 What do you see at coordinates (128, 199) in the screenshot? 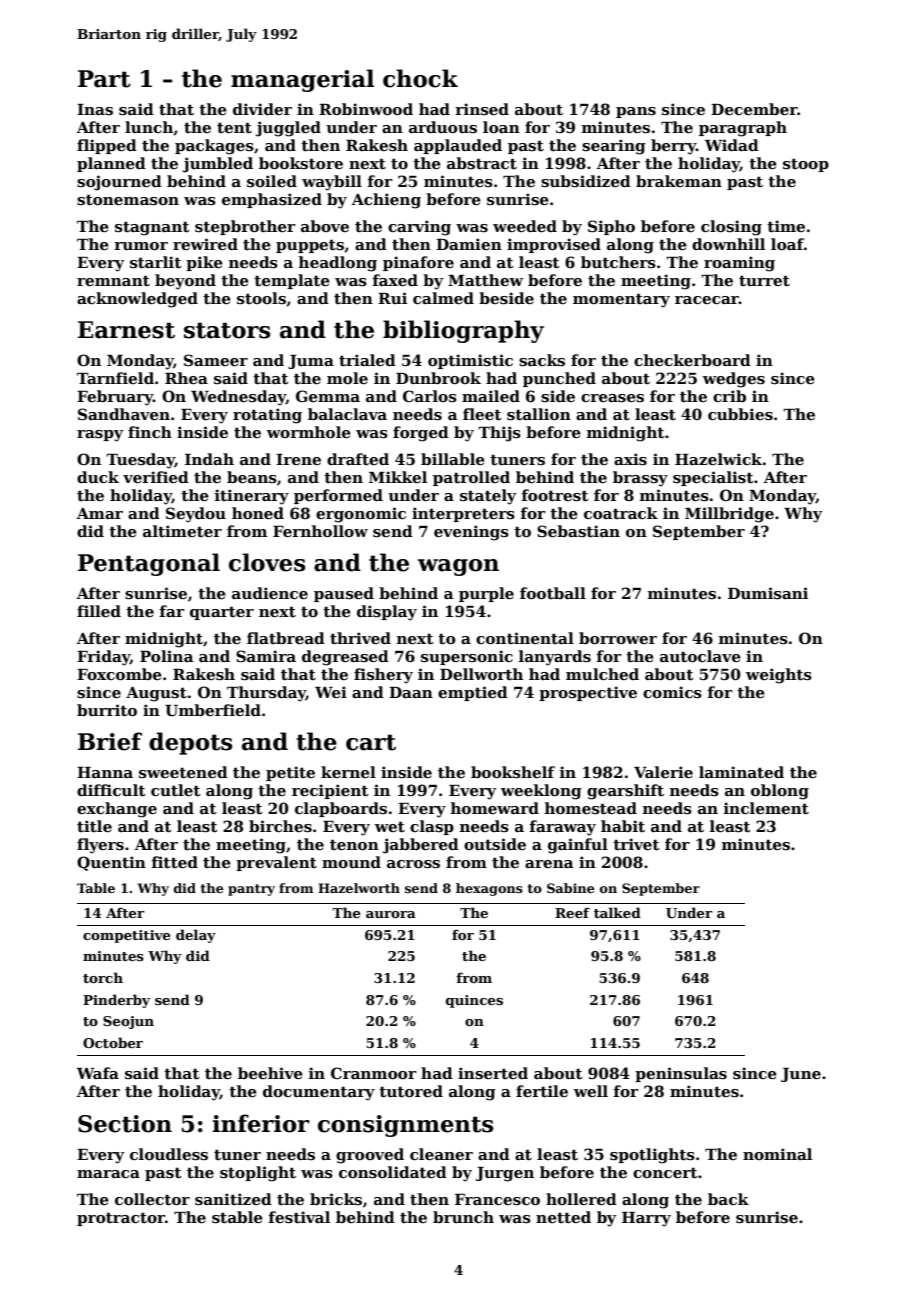
I see `stonemason` at bounding box center [128, 199].
